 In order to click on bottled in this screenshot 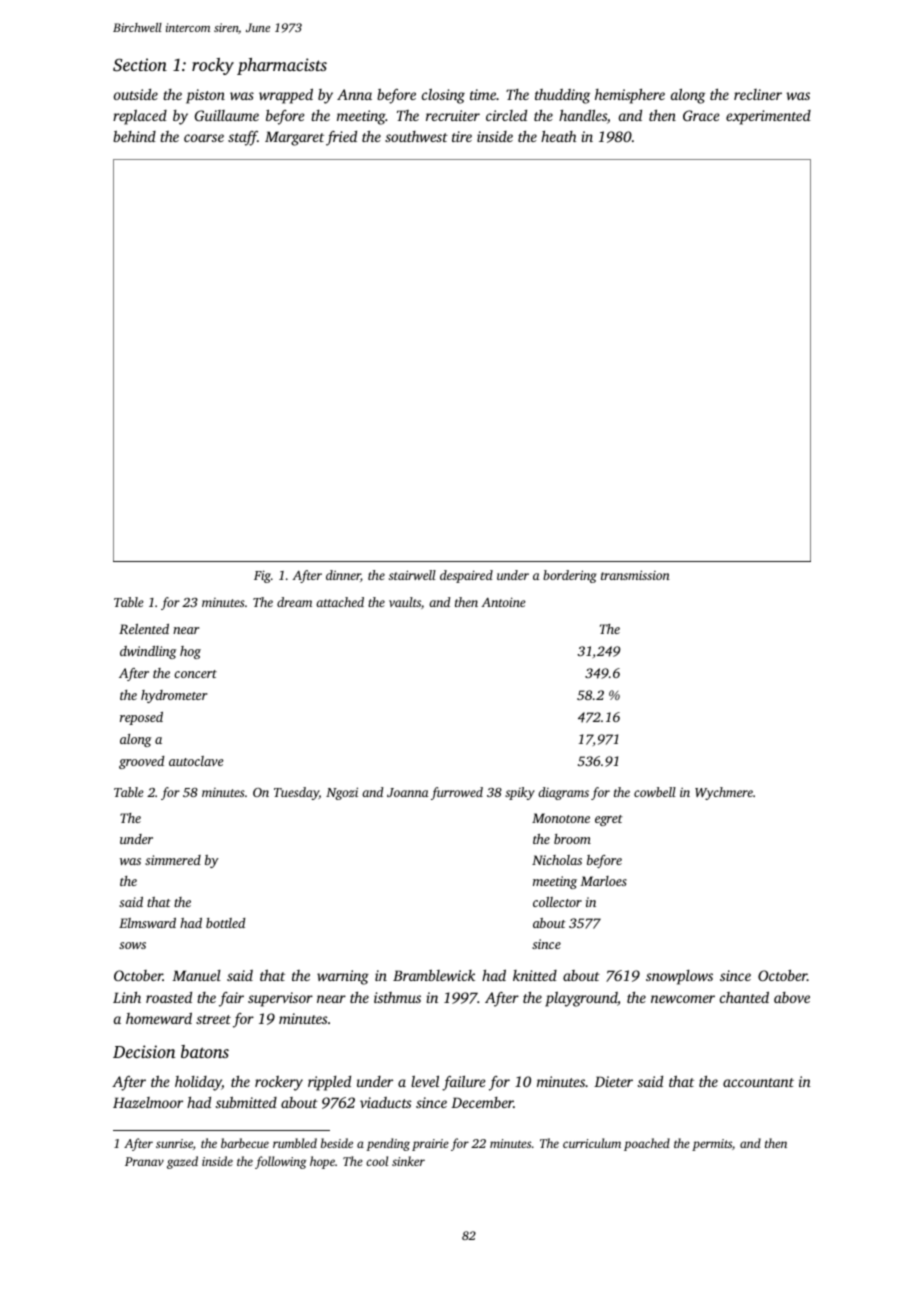, I will do `click(225, 923)`.
